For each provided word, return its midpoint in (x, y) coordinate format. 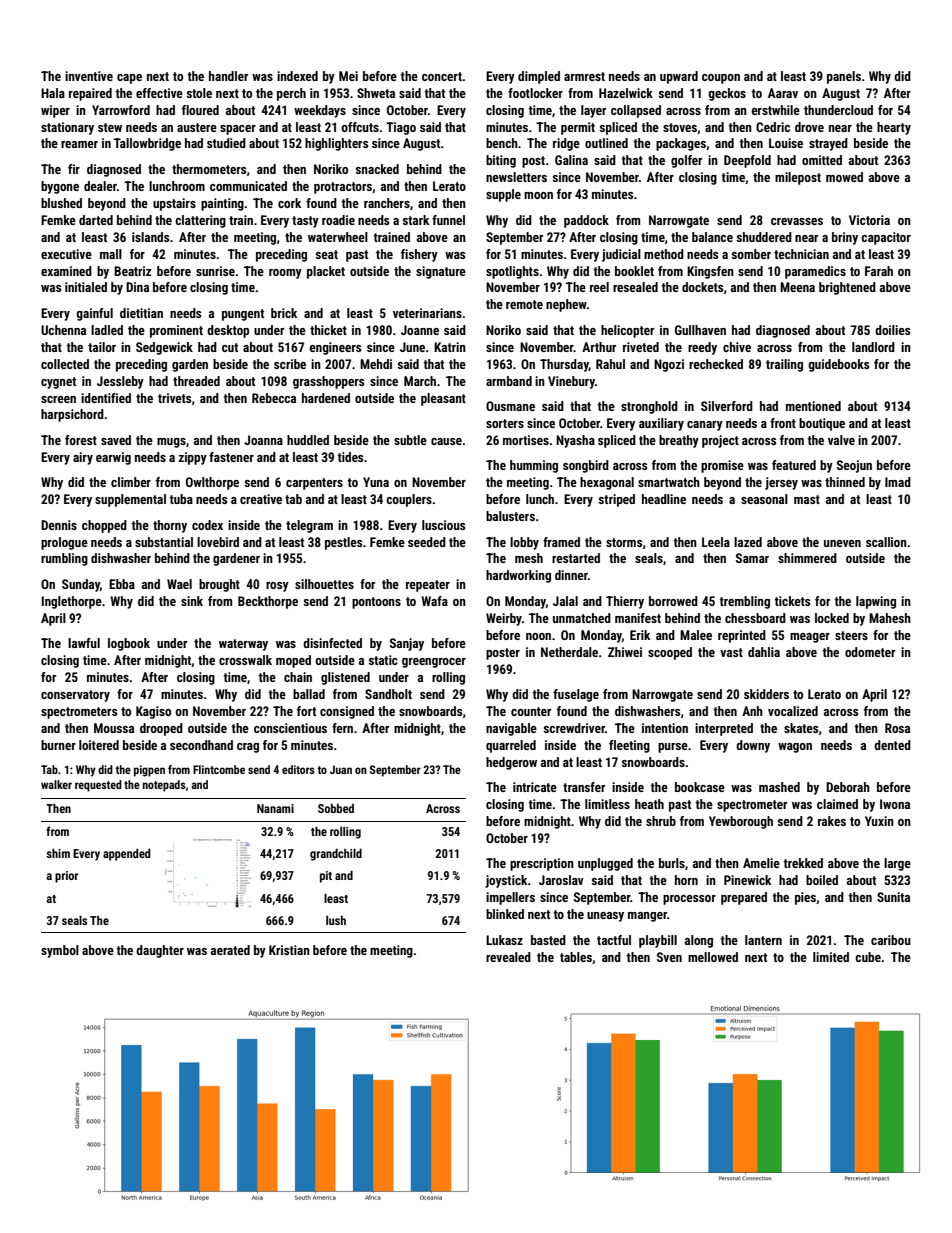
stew (110, 127)
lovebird (218, 542)
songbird (586, 466)
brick (284, 313)
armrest (584, 76)
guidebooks (838, 365)
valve (841, 440)
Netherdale (569, 652)
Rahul (610, 364)
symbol (60, 951)
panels (844, 77)
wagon (795, 748)
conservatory (75, 696)
